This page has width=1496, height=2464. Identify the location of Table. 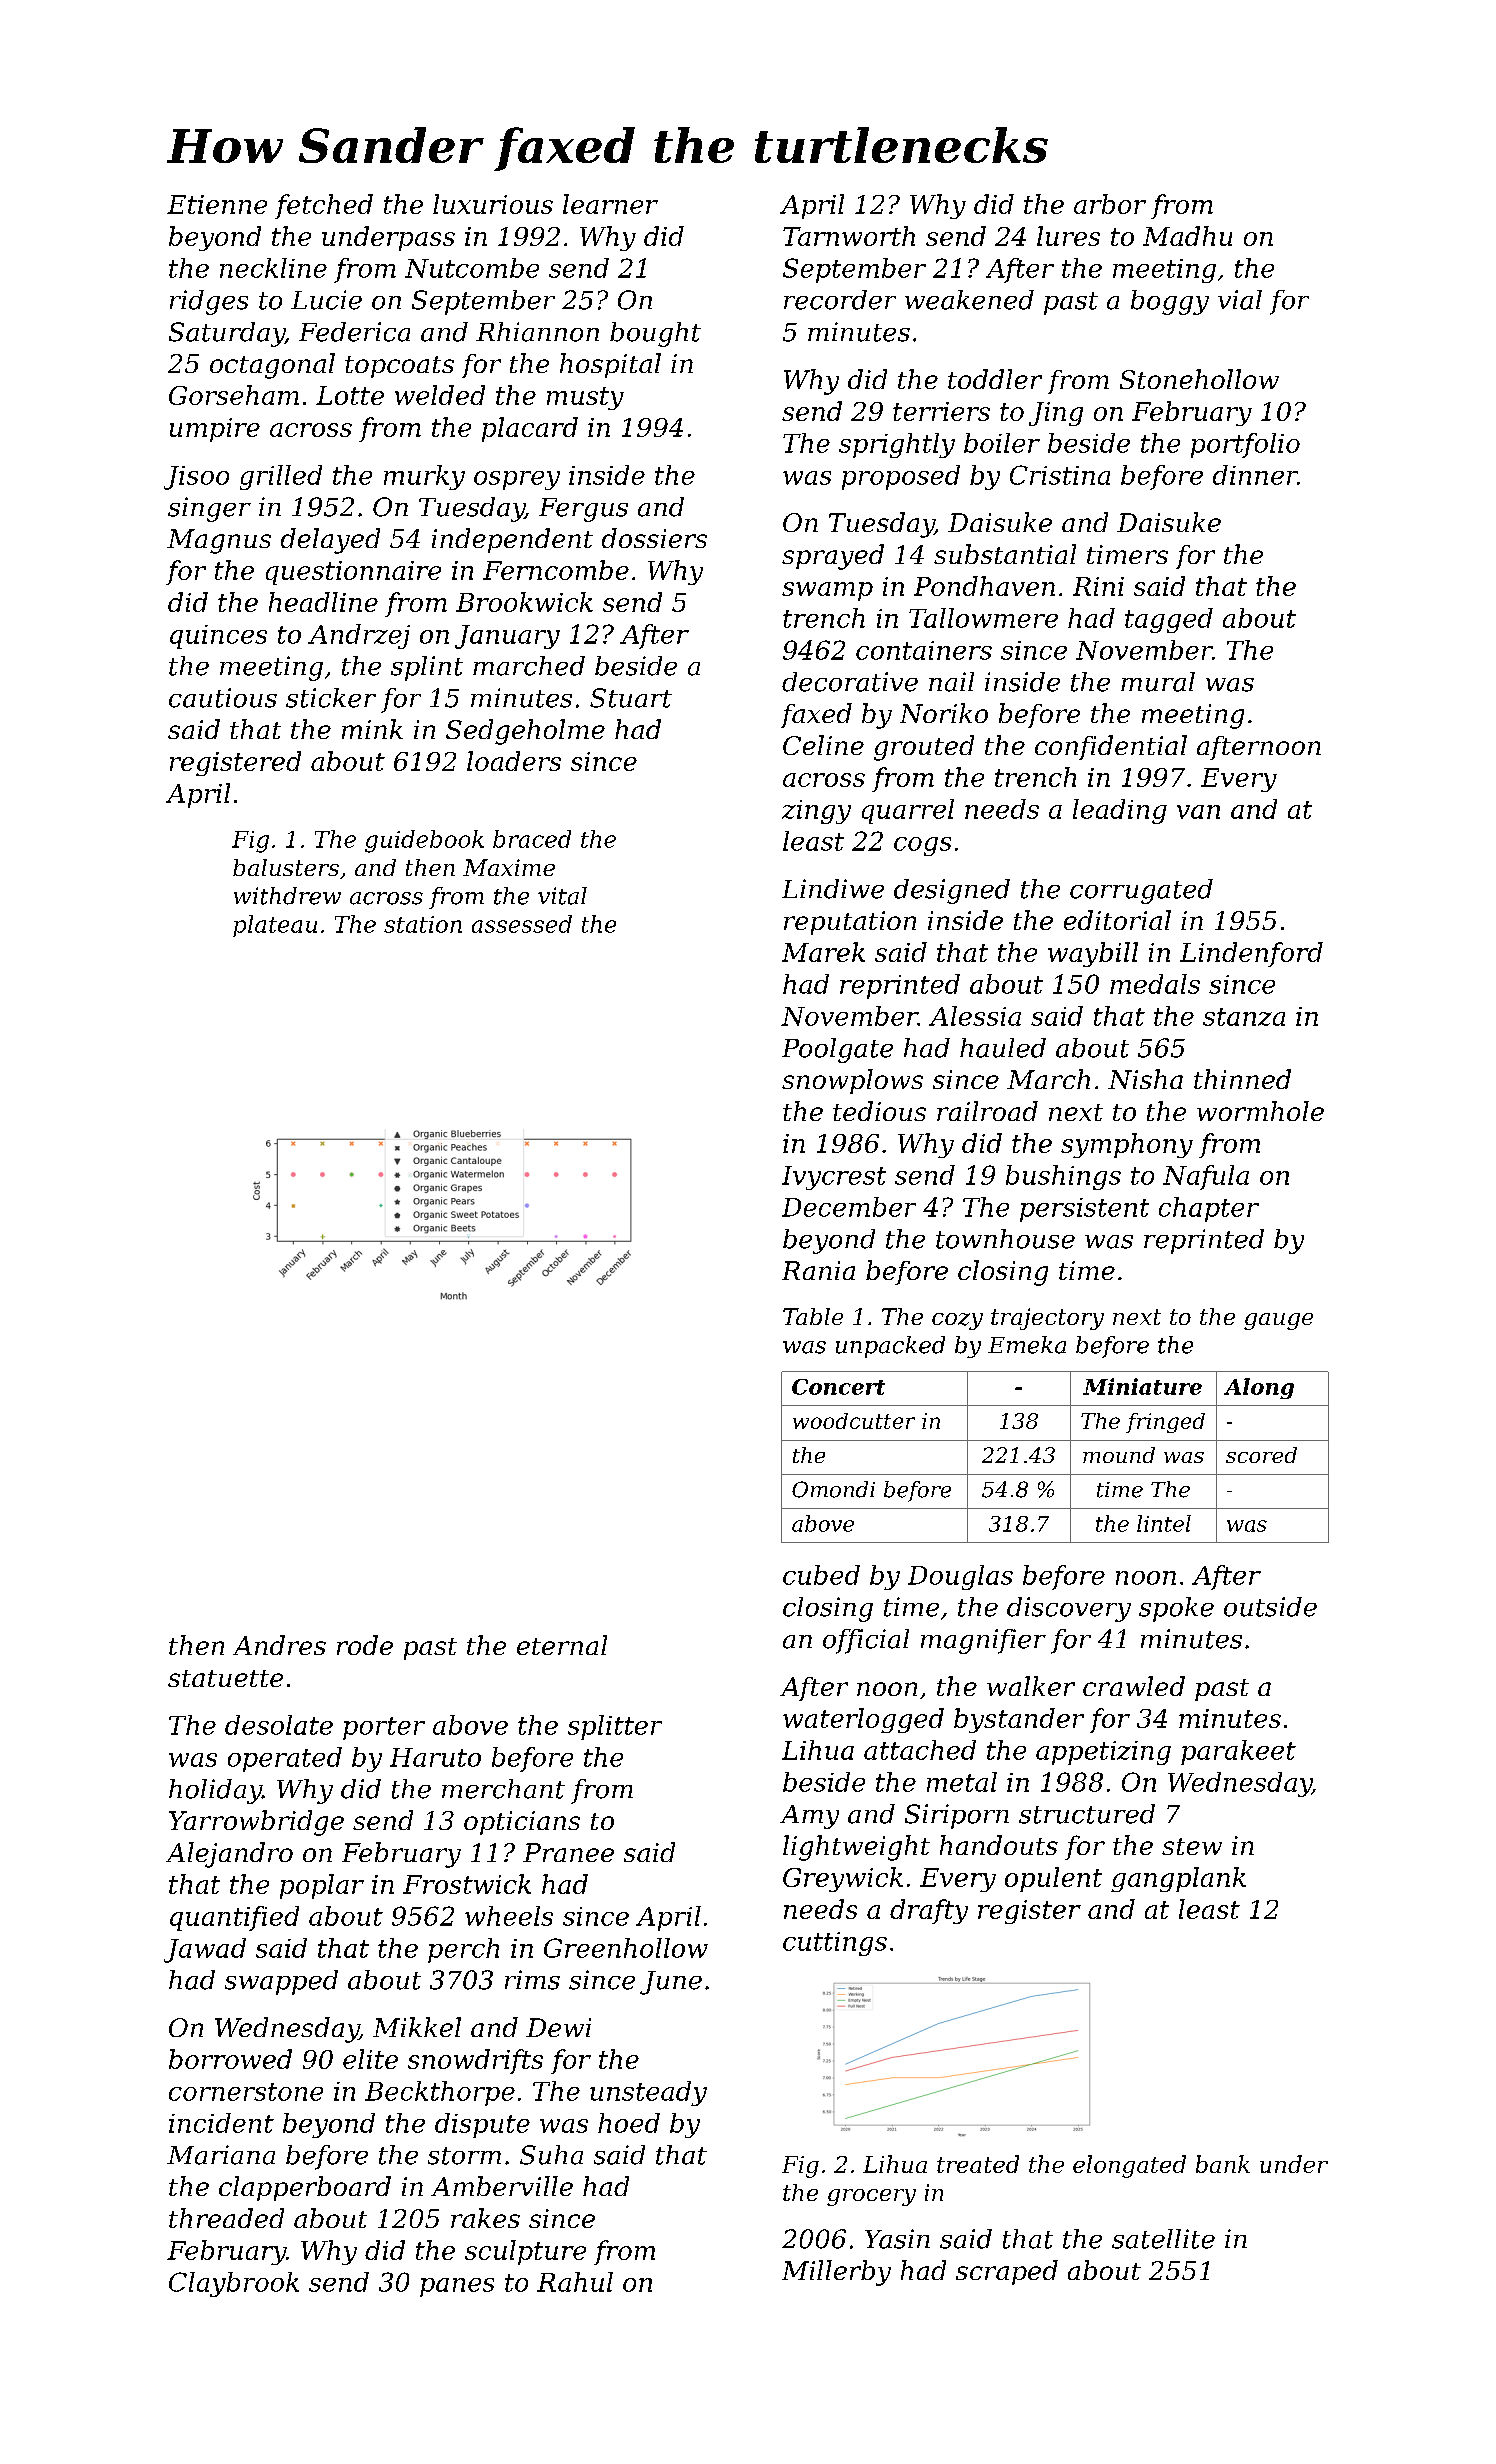
(813, 1316).
